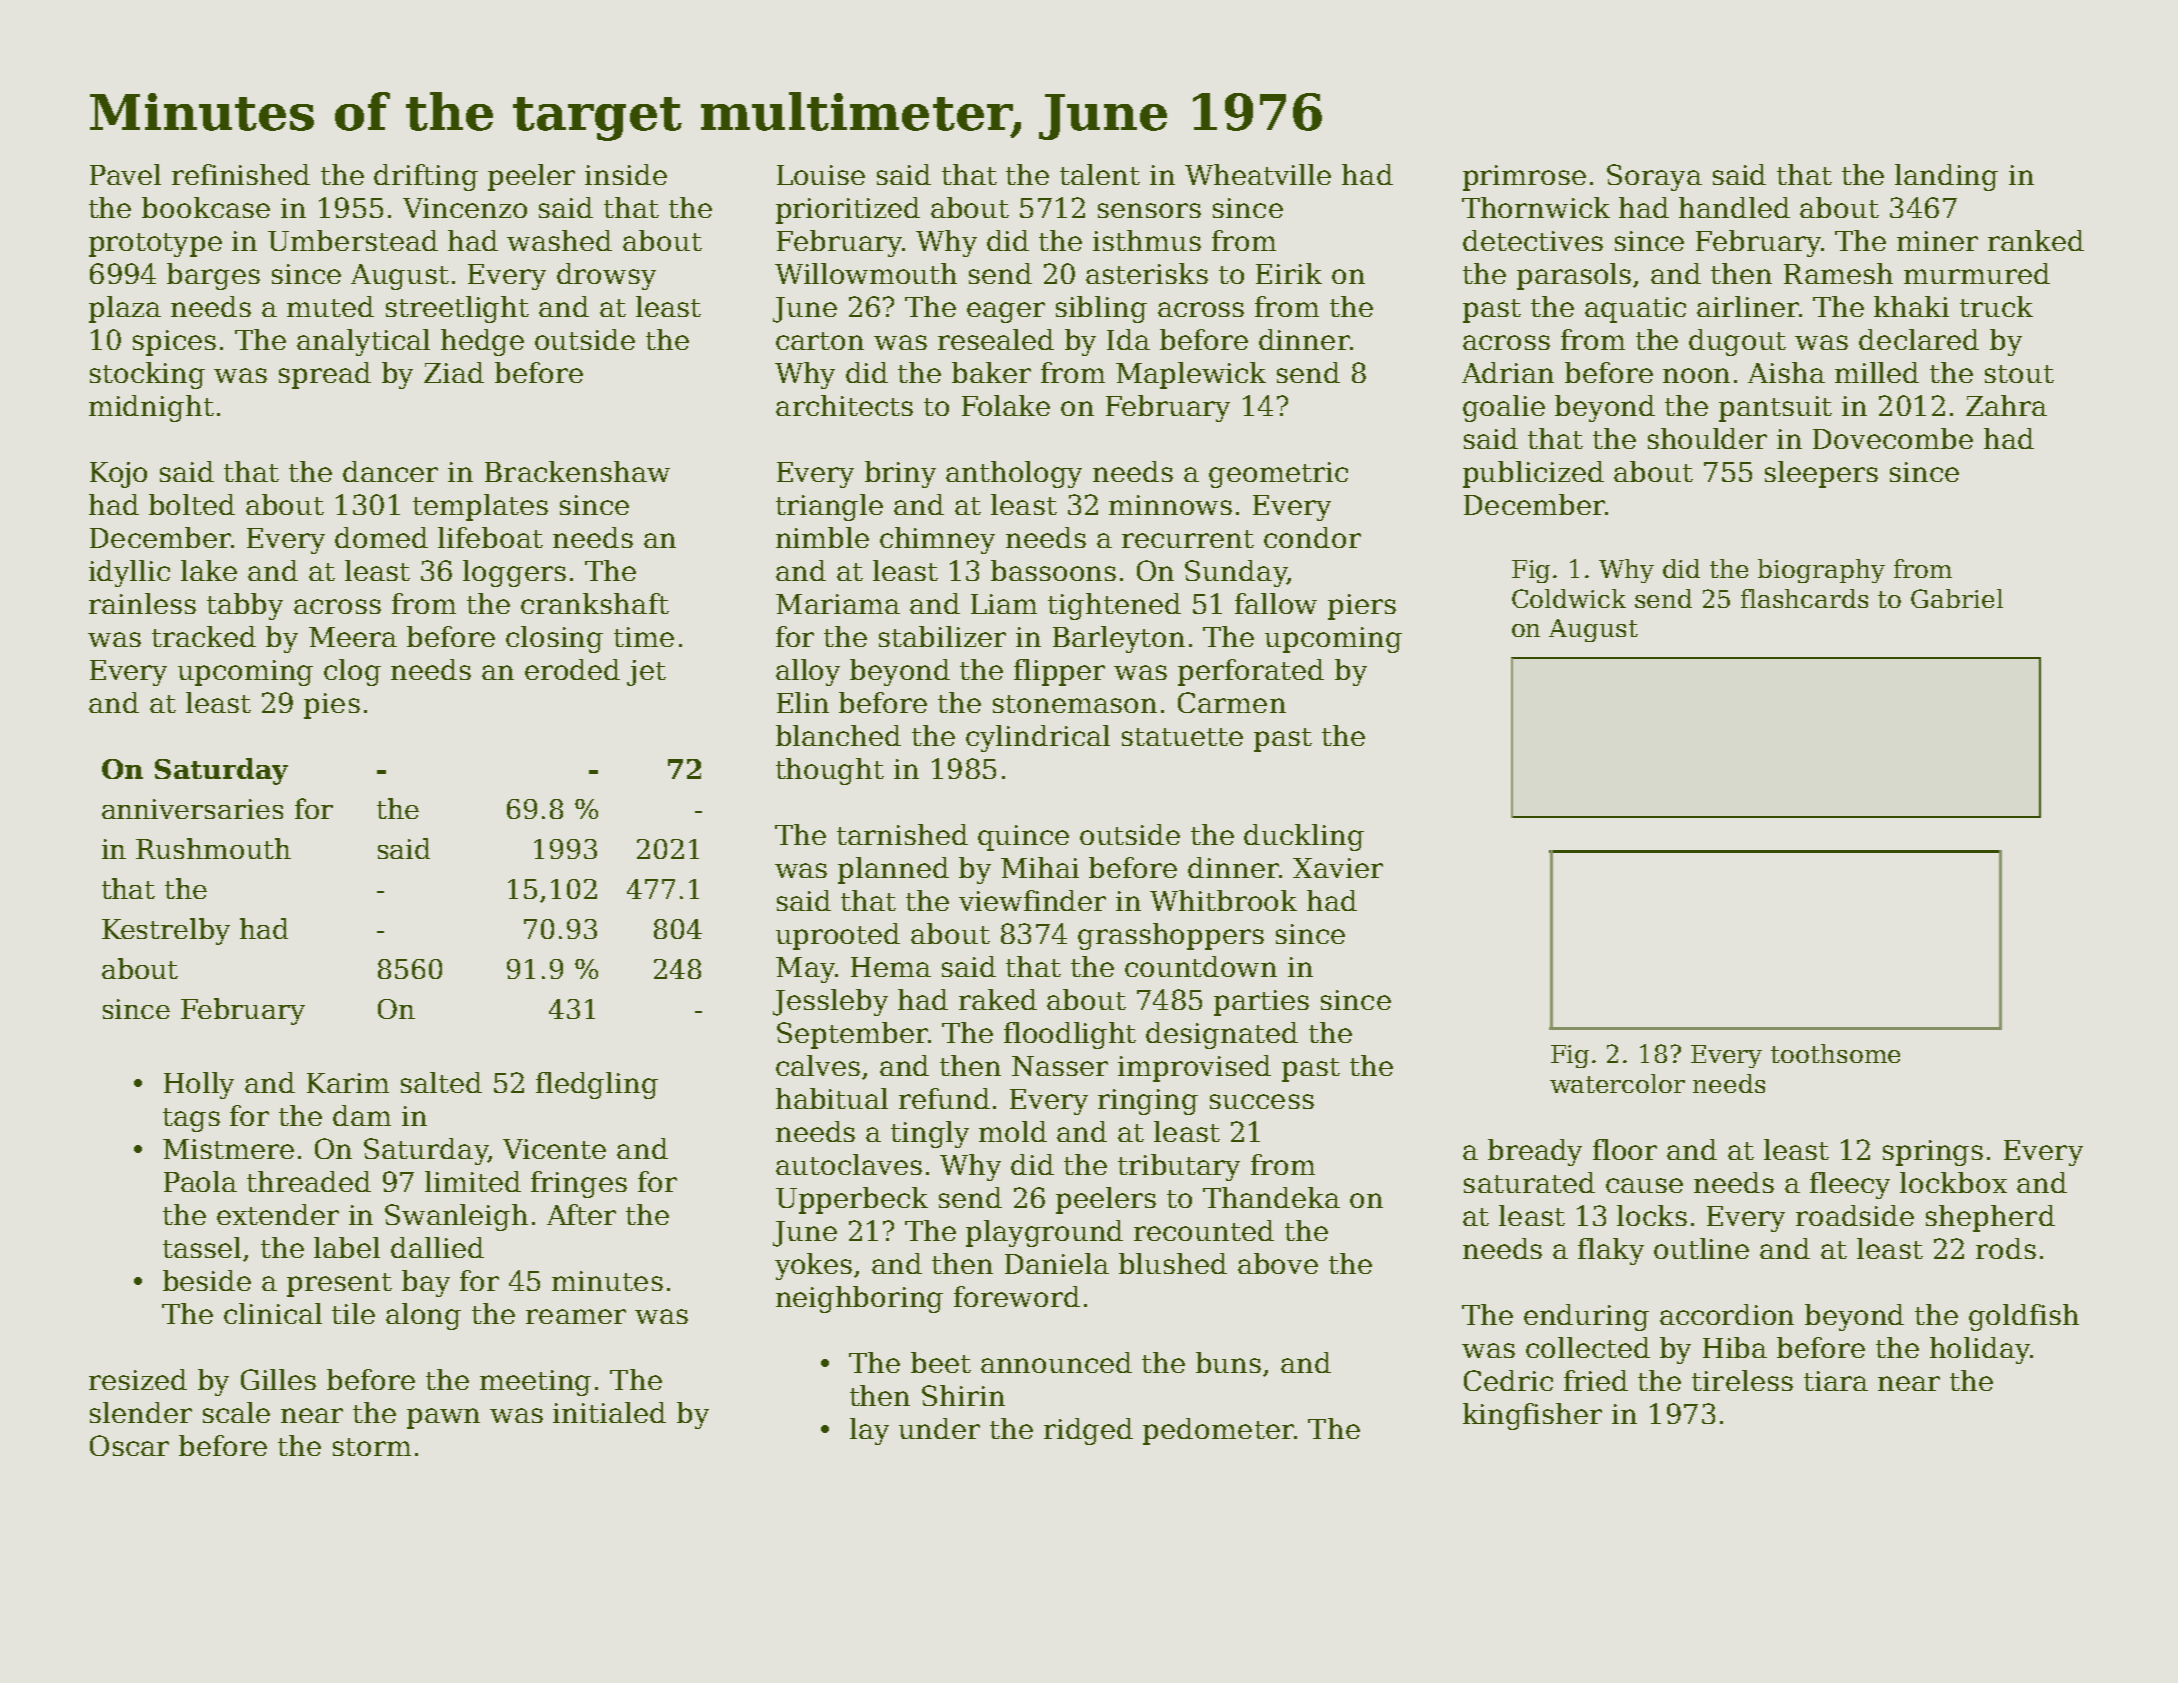 This screenshot has height=1683, width=2178. What do you see at coordinates (891, 967) in the screenshot?
I see `Hema` at bounding box center [891, 967].
